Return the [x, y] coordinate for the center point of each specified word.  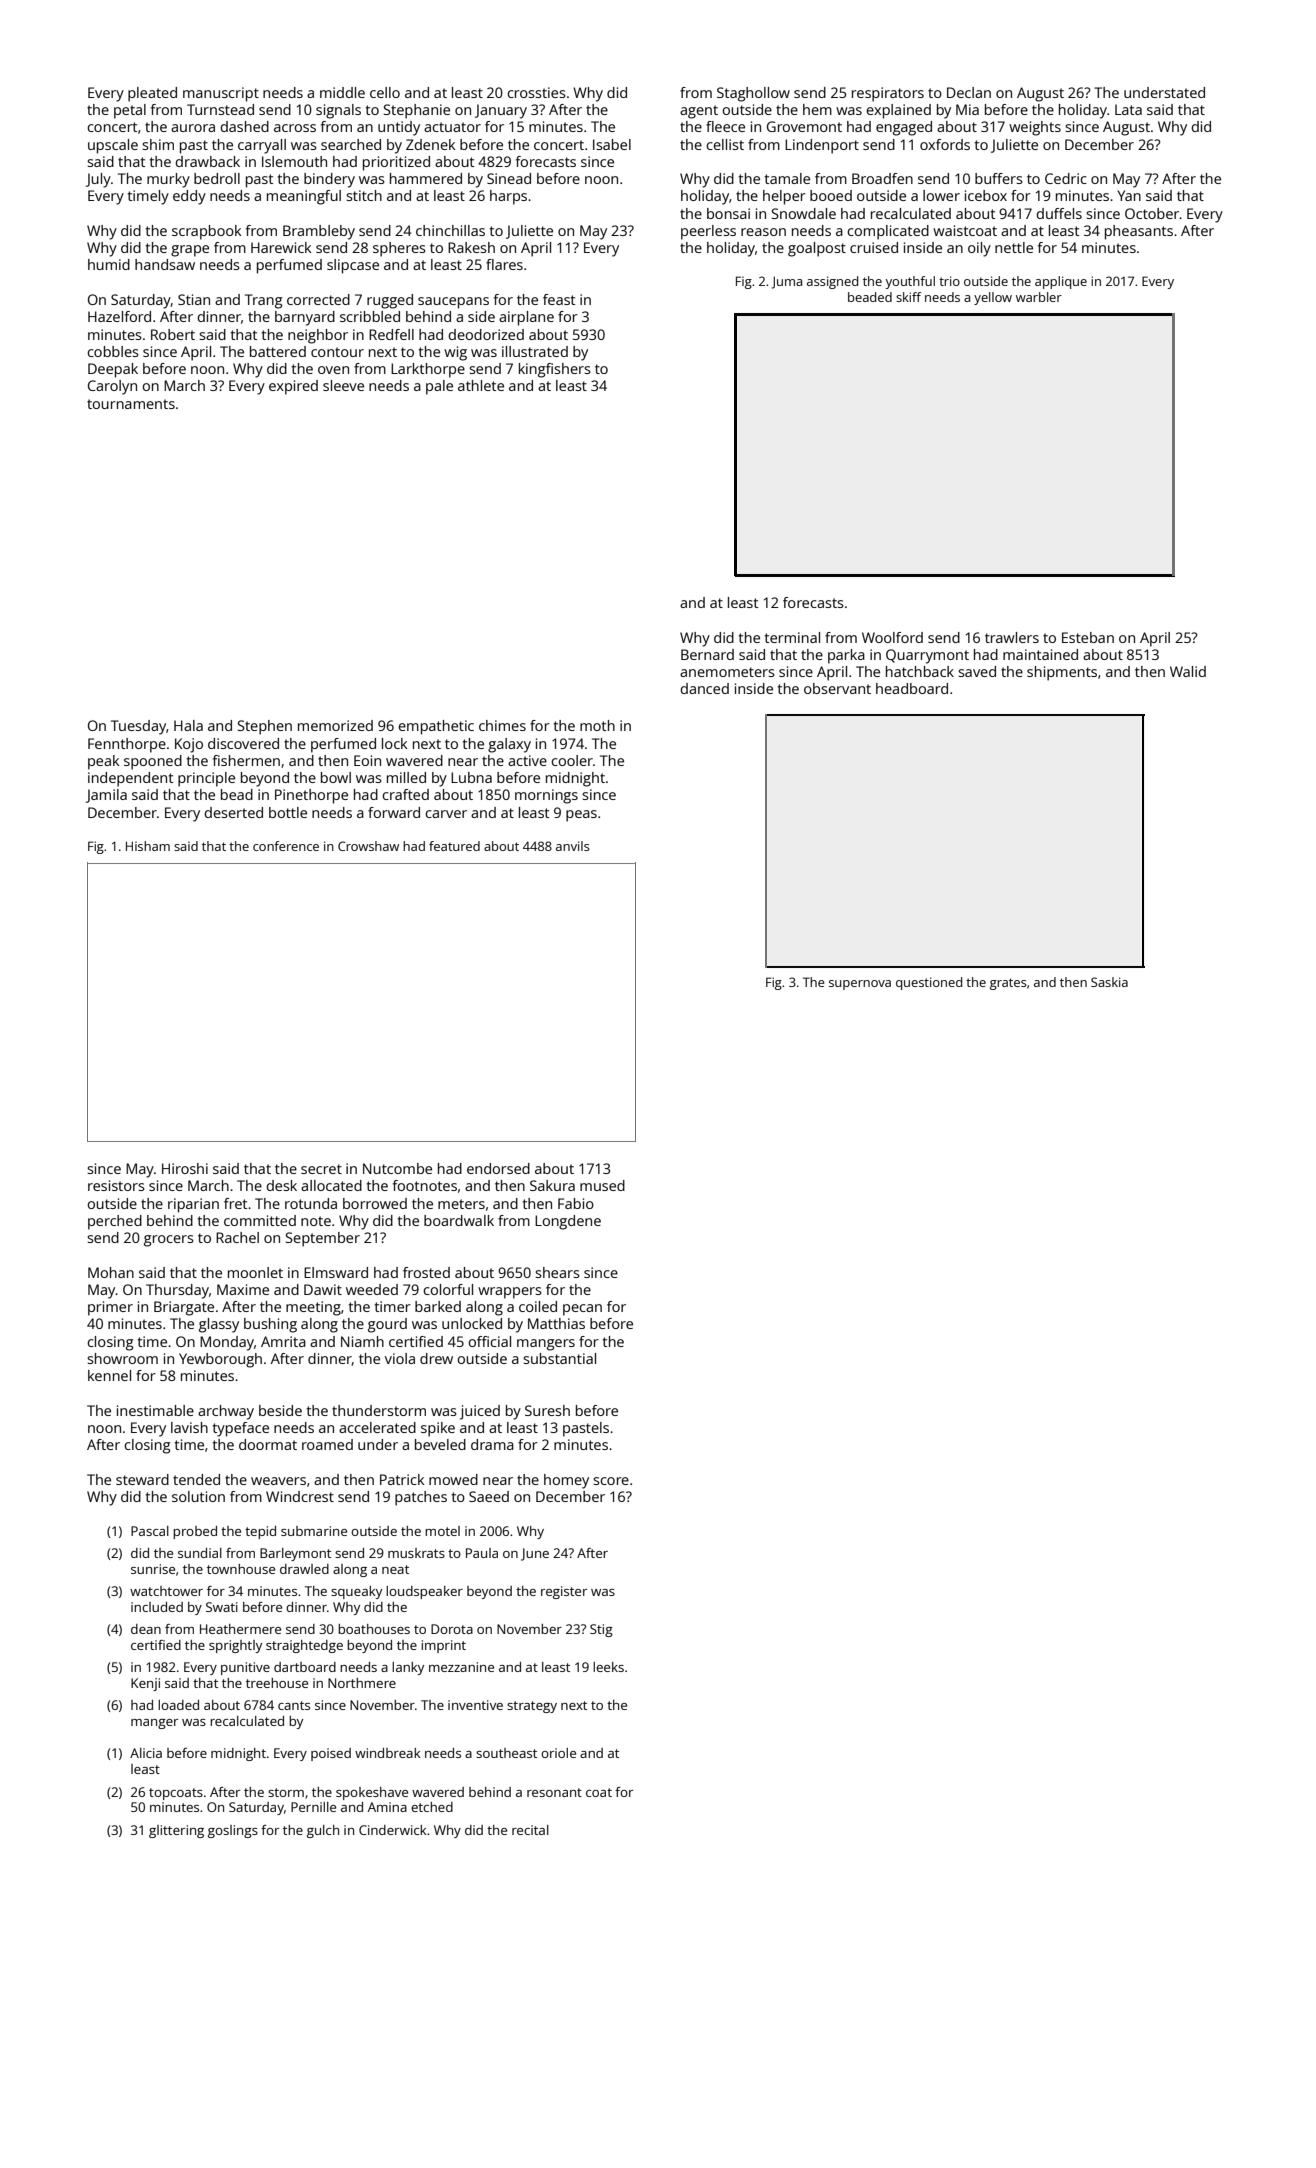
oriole [558, 1753]
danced [704, 688]
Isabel [612, 144]
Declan [969, 92]
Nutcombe [397, 1168]
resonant [554, 1792]
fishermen [246, 760]
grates [1008, 984]
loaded [178, 1705]
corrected [318, 299]
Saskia [1109, 982]
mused [602, 1185]
